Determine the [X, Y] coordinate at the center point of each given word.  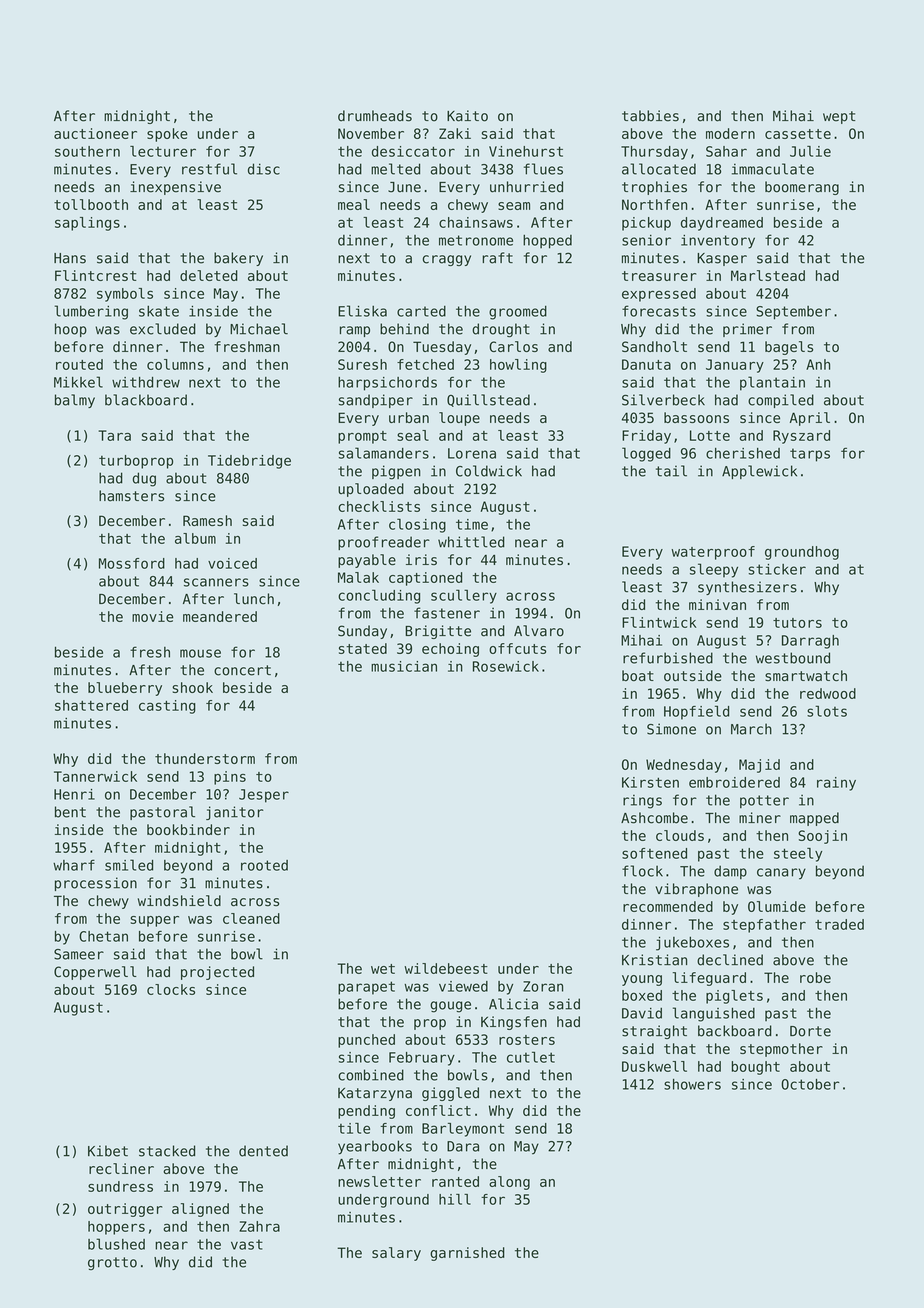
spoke [167, 135]
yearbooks [375, 1147]
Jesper [264, 796]
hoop [71, 330]
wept [839, 117]
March [751, 729]
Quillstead [488, 400]
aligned [200, 1210]
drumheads [375, 116]
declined [730, 960]
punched [366, 1041]
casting [167, 707]
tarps [810, 455]
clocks [171, 989]
